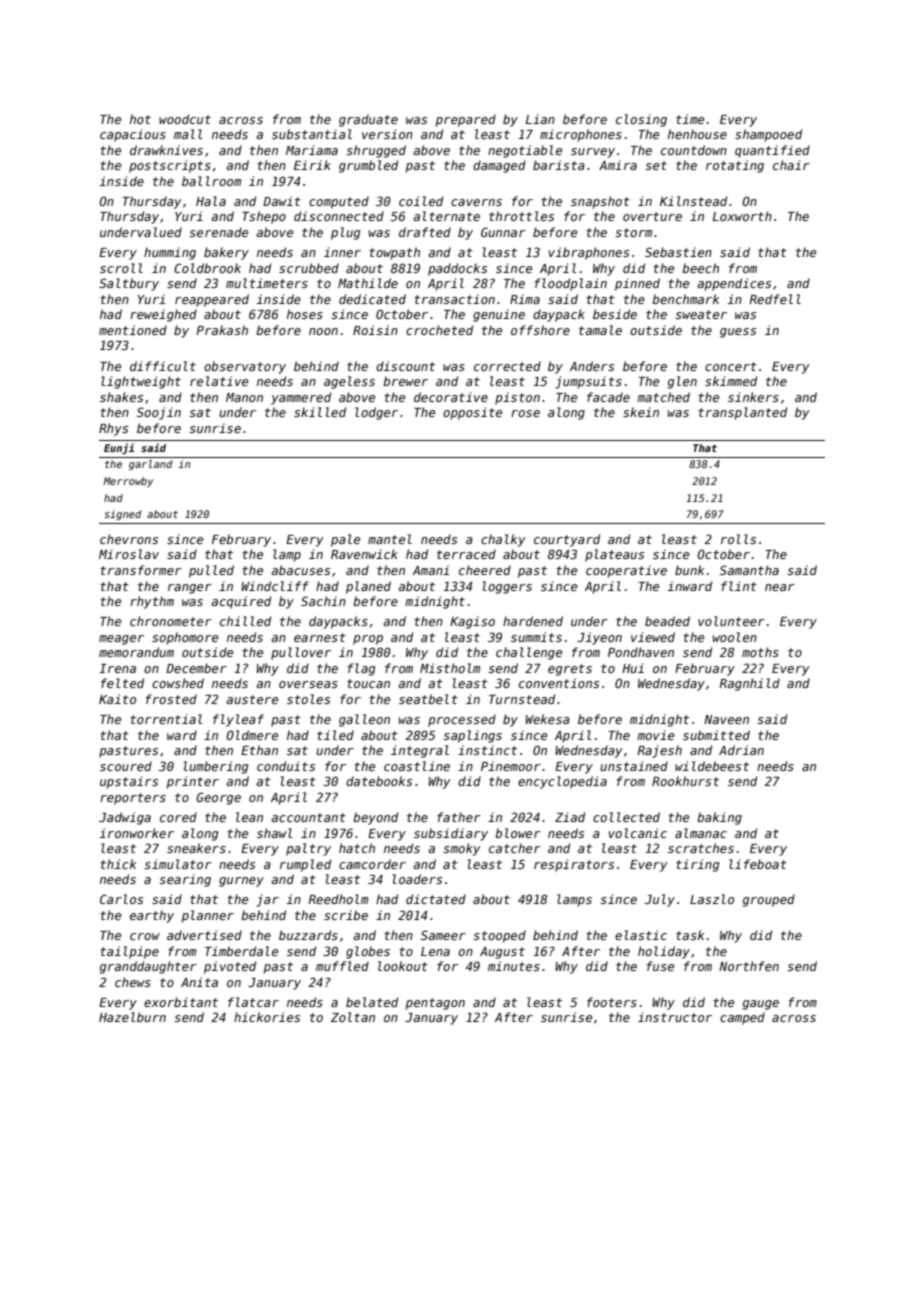 The width and height of the image is (924, 1308). What do you see at coordinates (768, 135) in the image?
I see `shampooed` at bounding box center [768, 135].
